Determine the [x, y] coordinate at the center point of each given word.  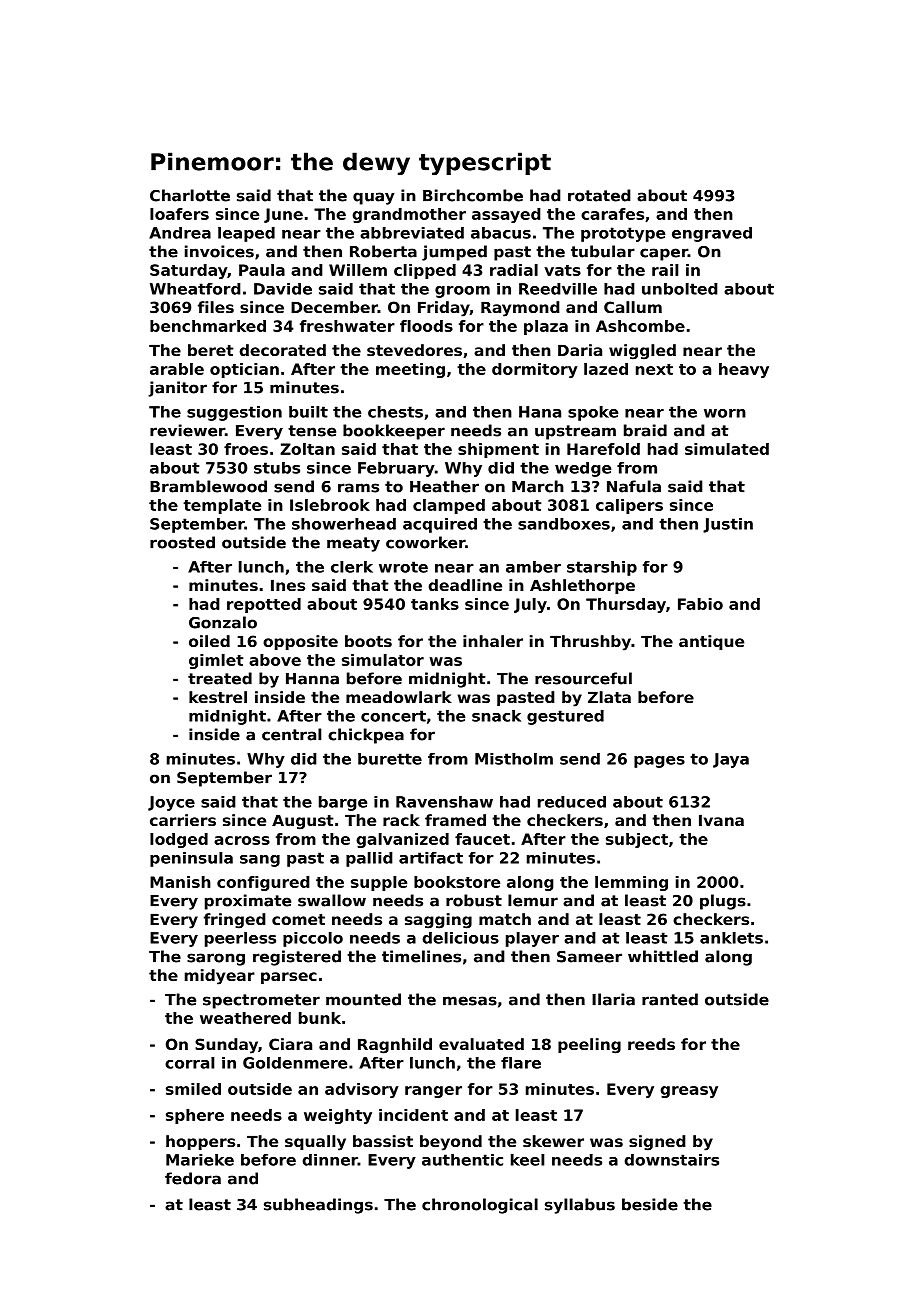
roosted [182, 542]
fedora [193, 1178]
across [242, 840]
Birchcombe [473, 195]
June [283, 215]
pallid [369, 859]
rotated [599, 195]
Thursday [626, 605]
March [538, 486]
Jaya [731, 760]
